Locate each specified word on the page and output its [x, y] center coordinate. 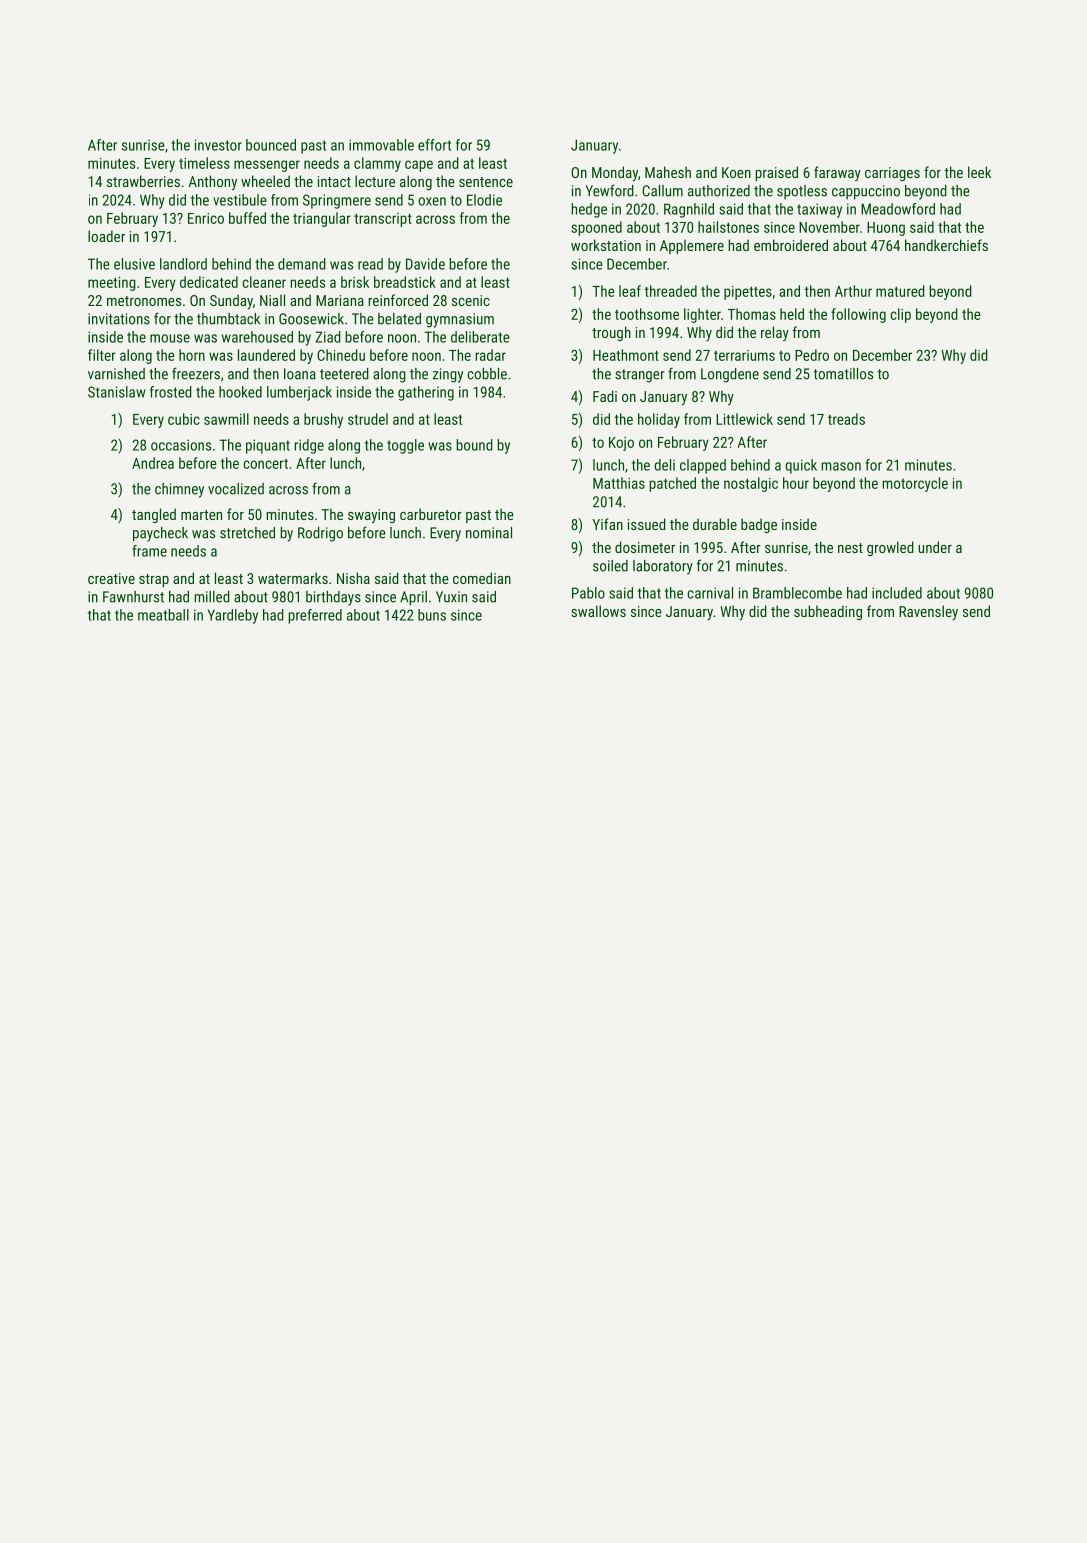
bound [474, 445]
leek [979, 172]
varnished [116, 374]
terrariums [744, 355]
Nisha [353, 578]
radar [490, 355]
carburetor [431, 514]
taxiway [819, 210]
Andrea [153, 463]
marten [201, 515]
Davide [425, 264]
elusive [134, 264]
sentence [486, 182]
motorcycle [915, 484]
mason [841, 466]
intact [334, 181]
